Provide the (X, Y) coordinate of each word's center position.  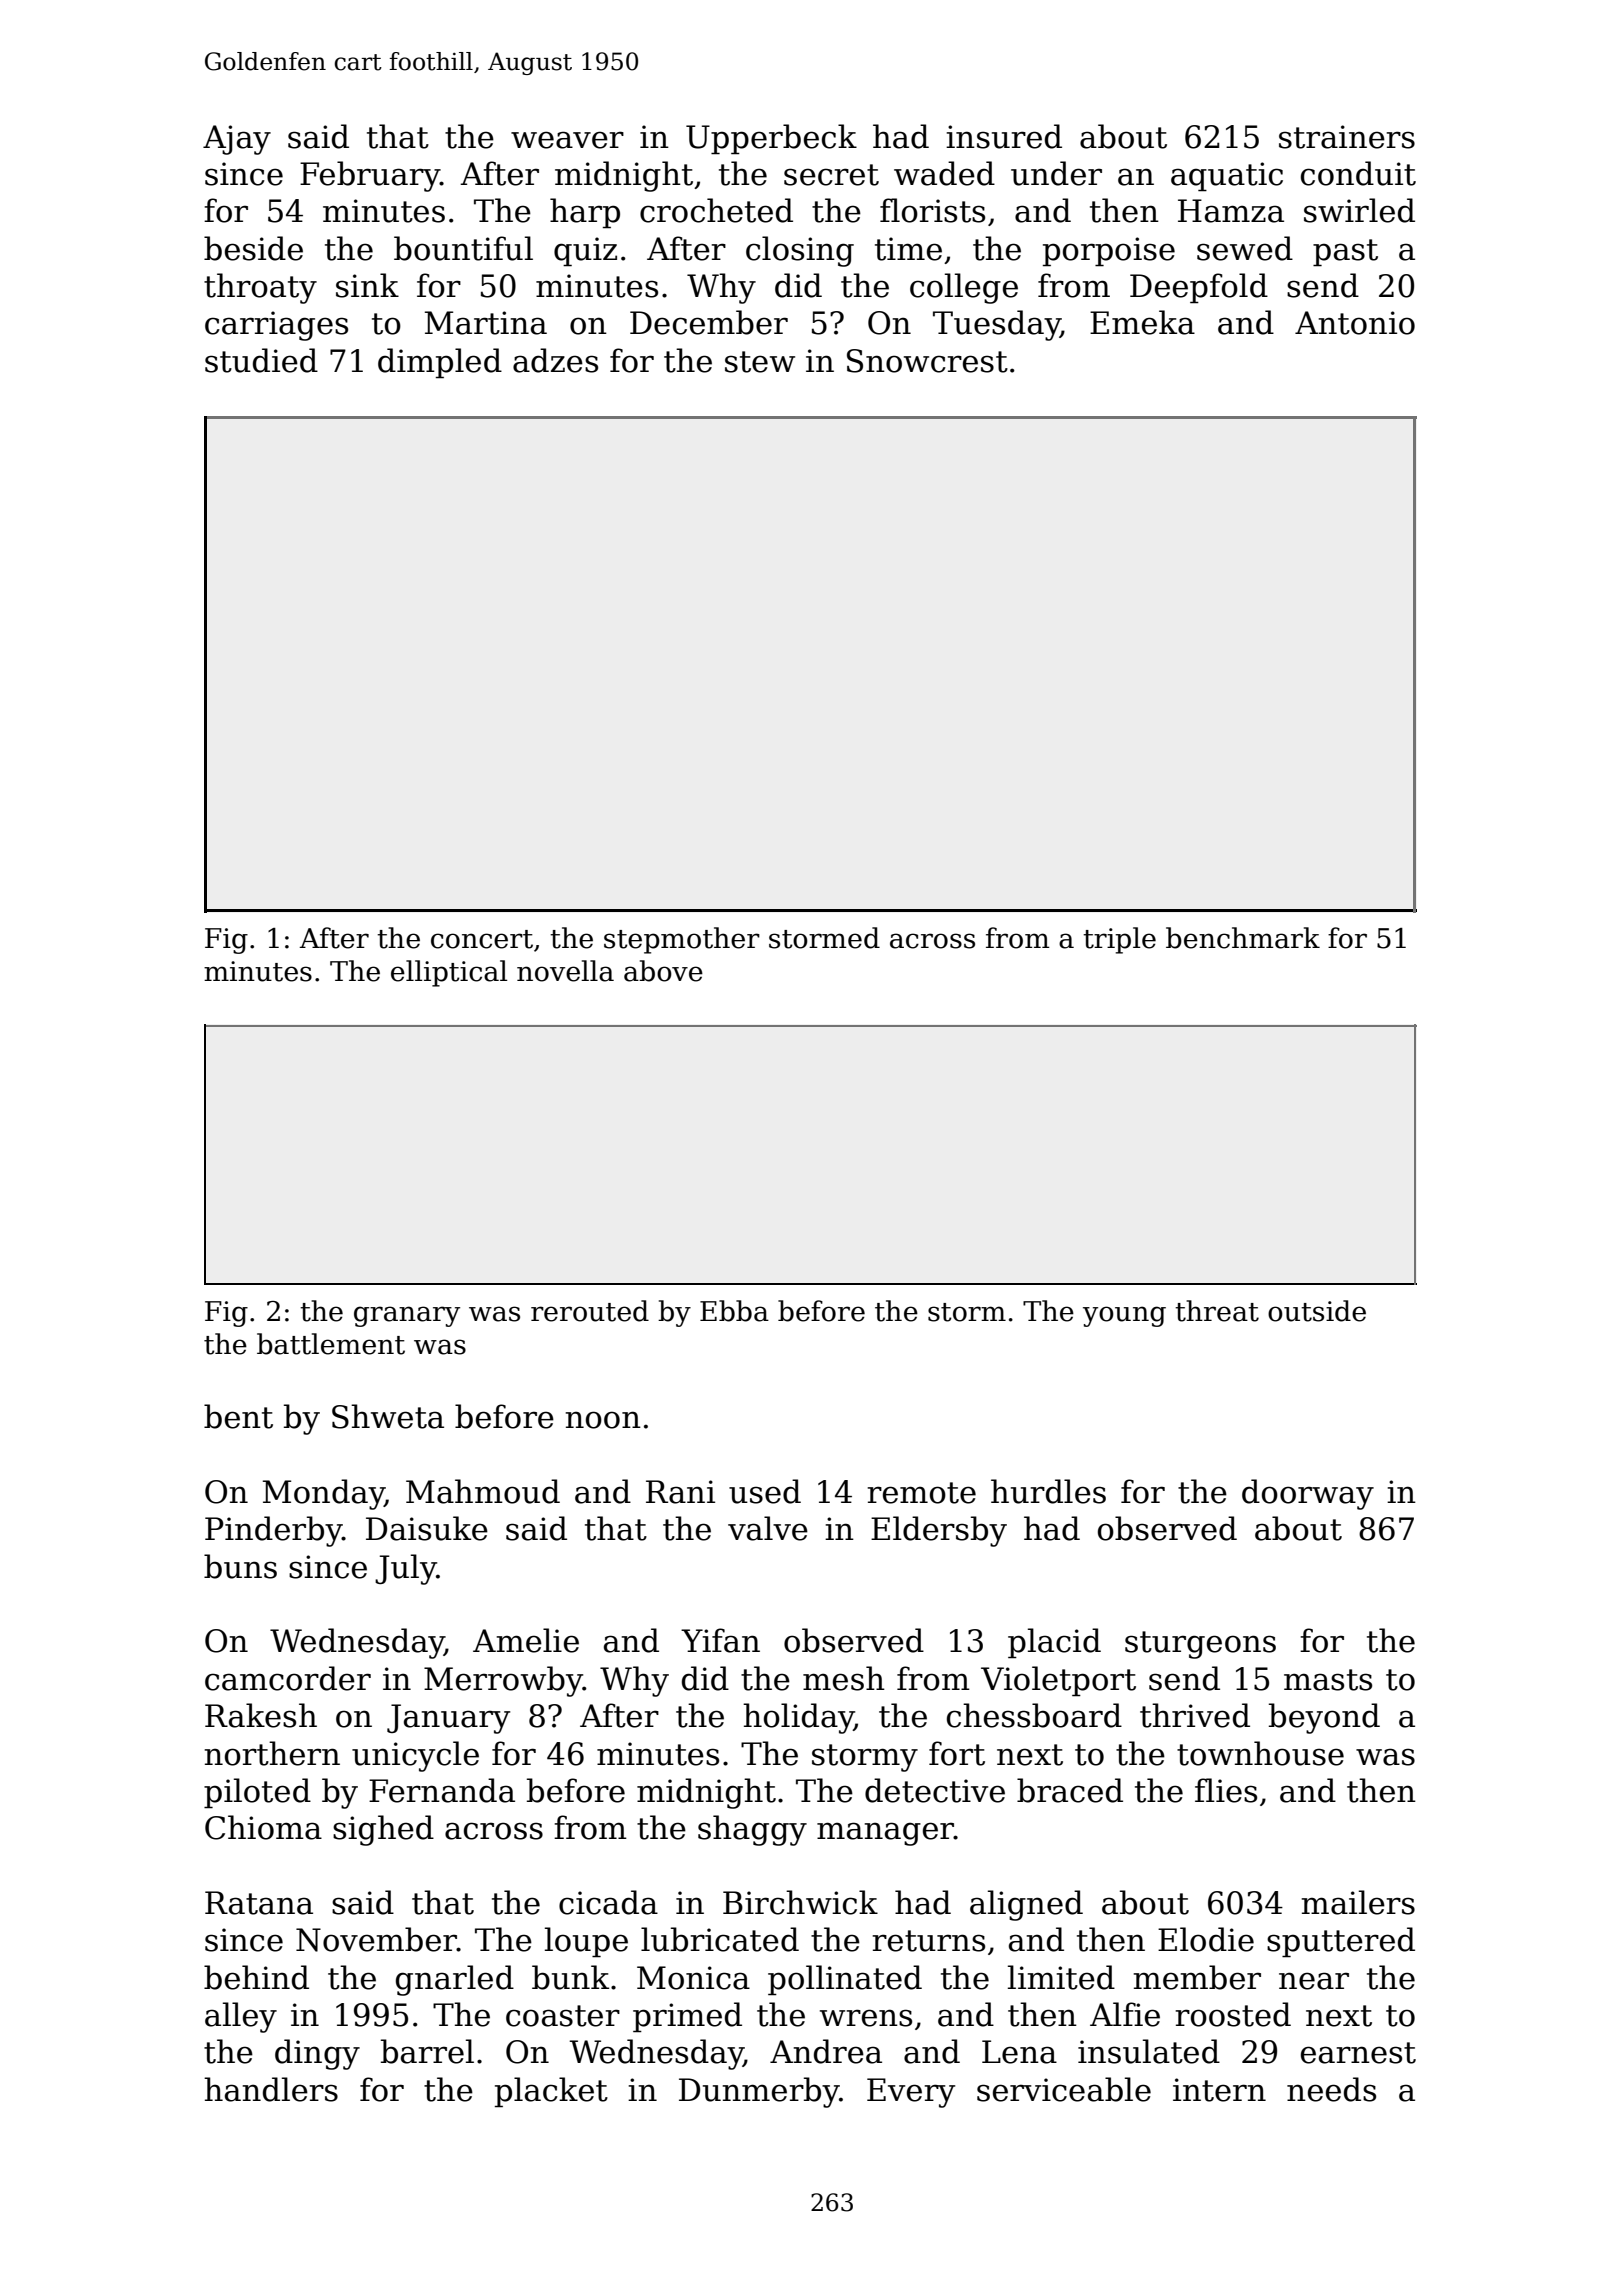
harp (585, 213)
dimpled (440, 363)
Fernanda (442, 1790)
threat (1217, 1311)
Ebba (734, 1311)
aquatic (1227, 177)
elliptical (449, 973)
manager (885, 1834)
